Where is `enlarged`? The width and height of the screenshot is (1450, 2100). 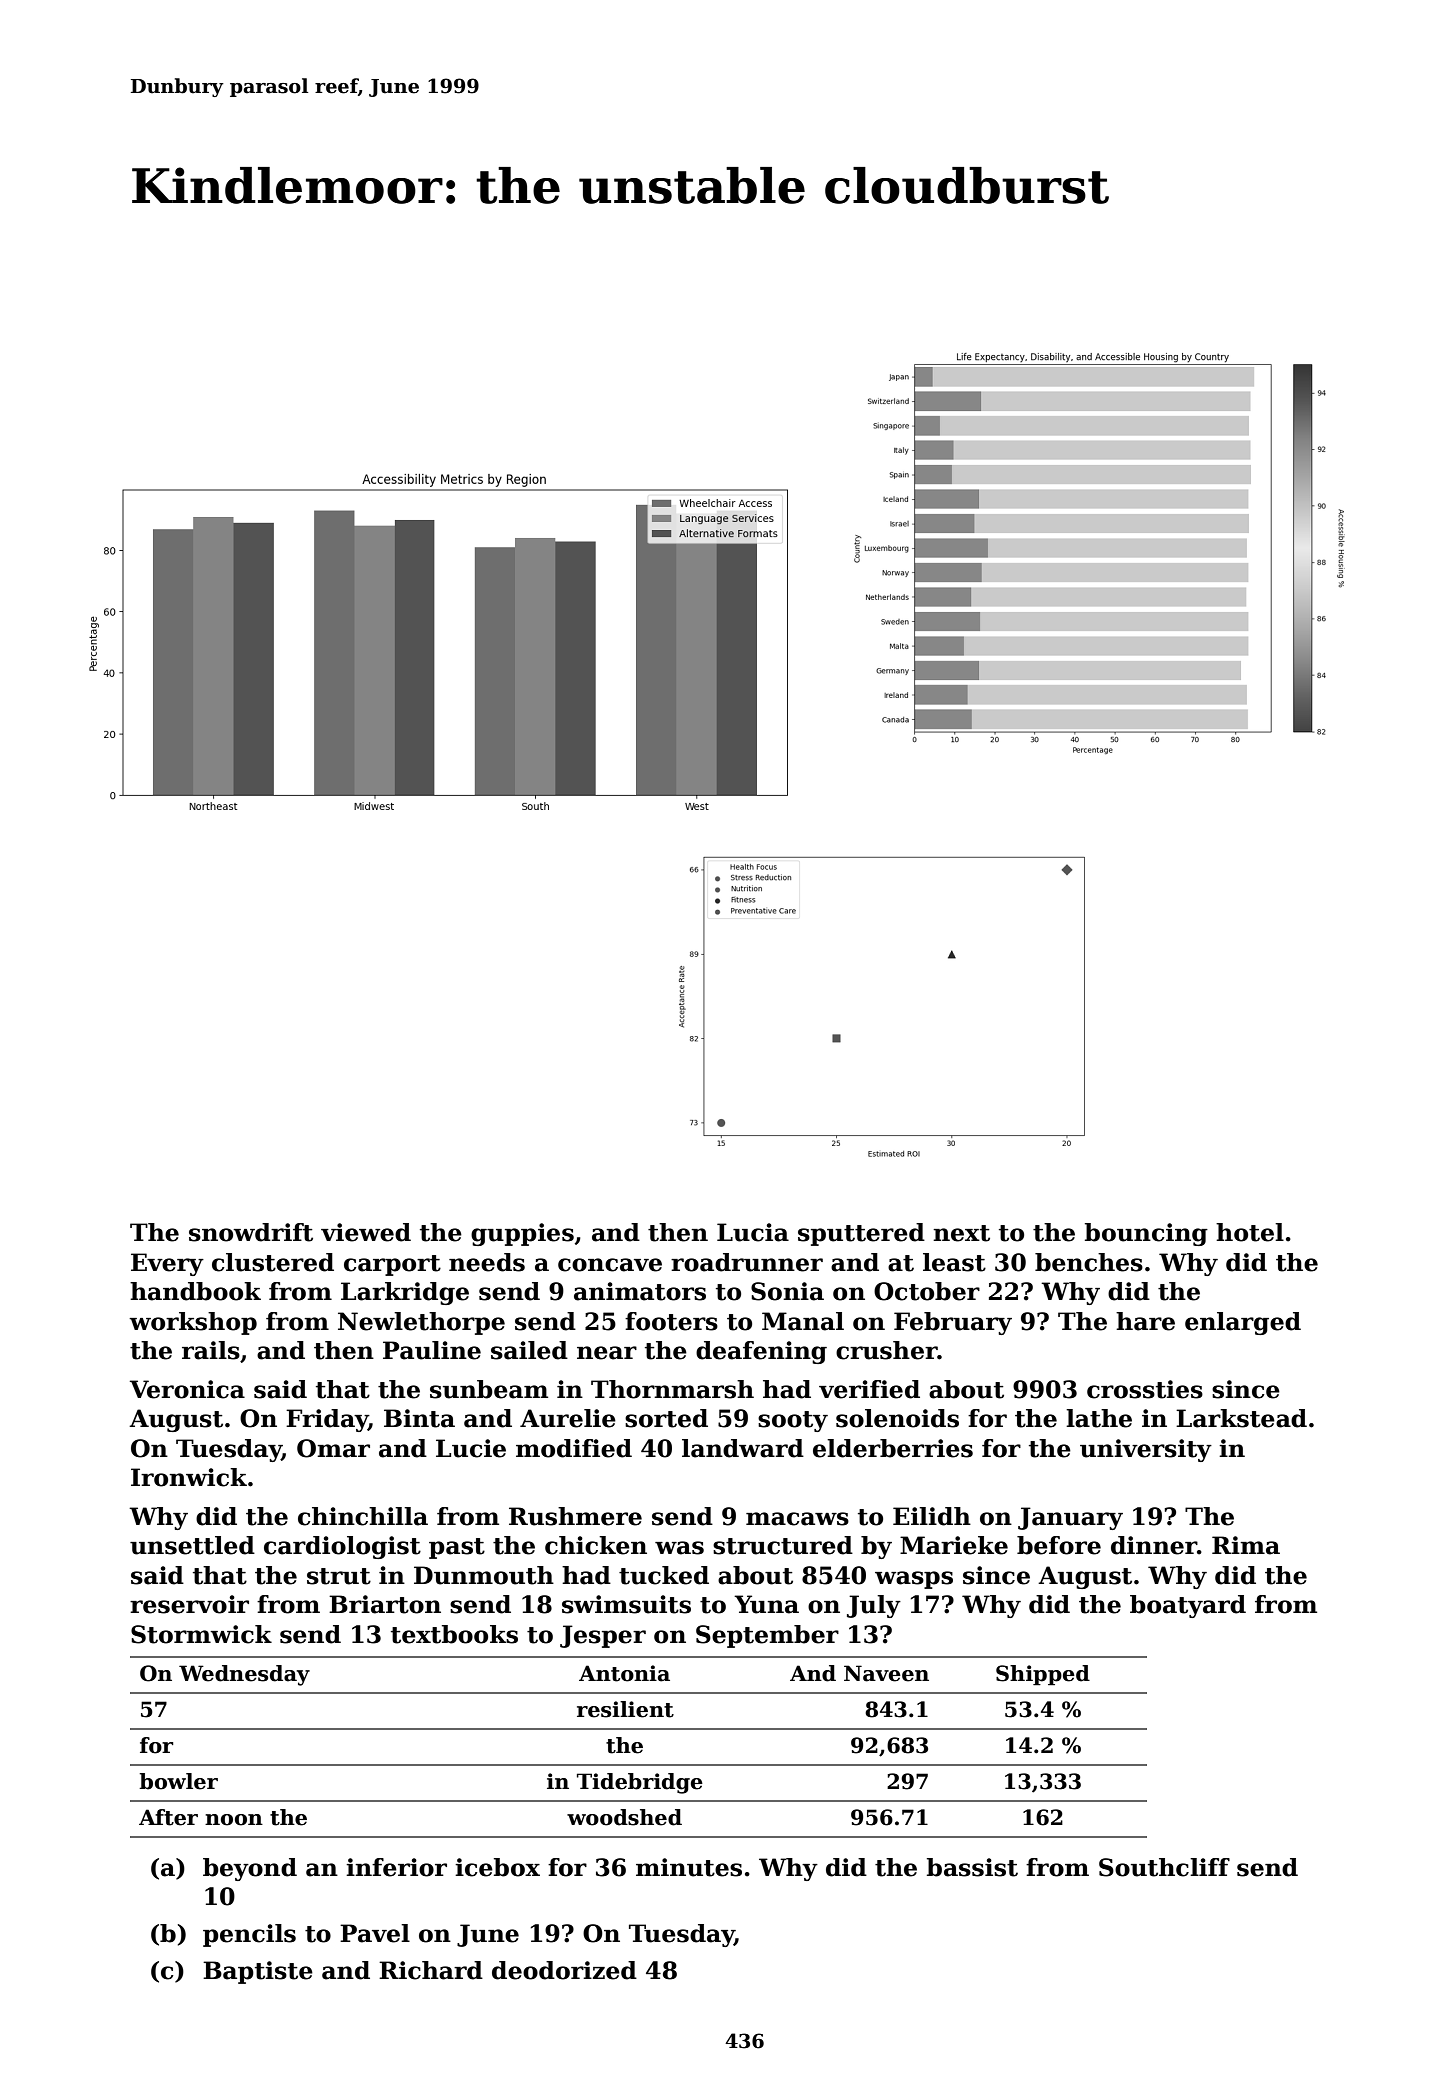 enlarged is located at coordinates (1243, 1323).
